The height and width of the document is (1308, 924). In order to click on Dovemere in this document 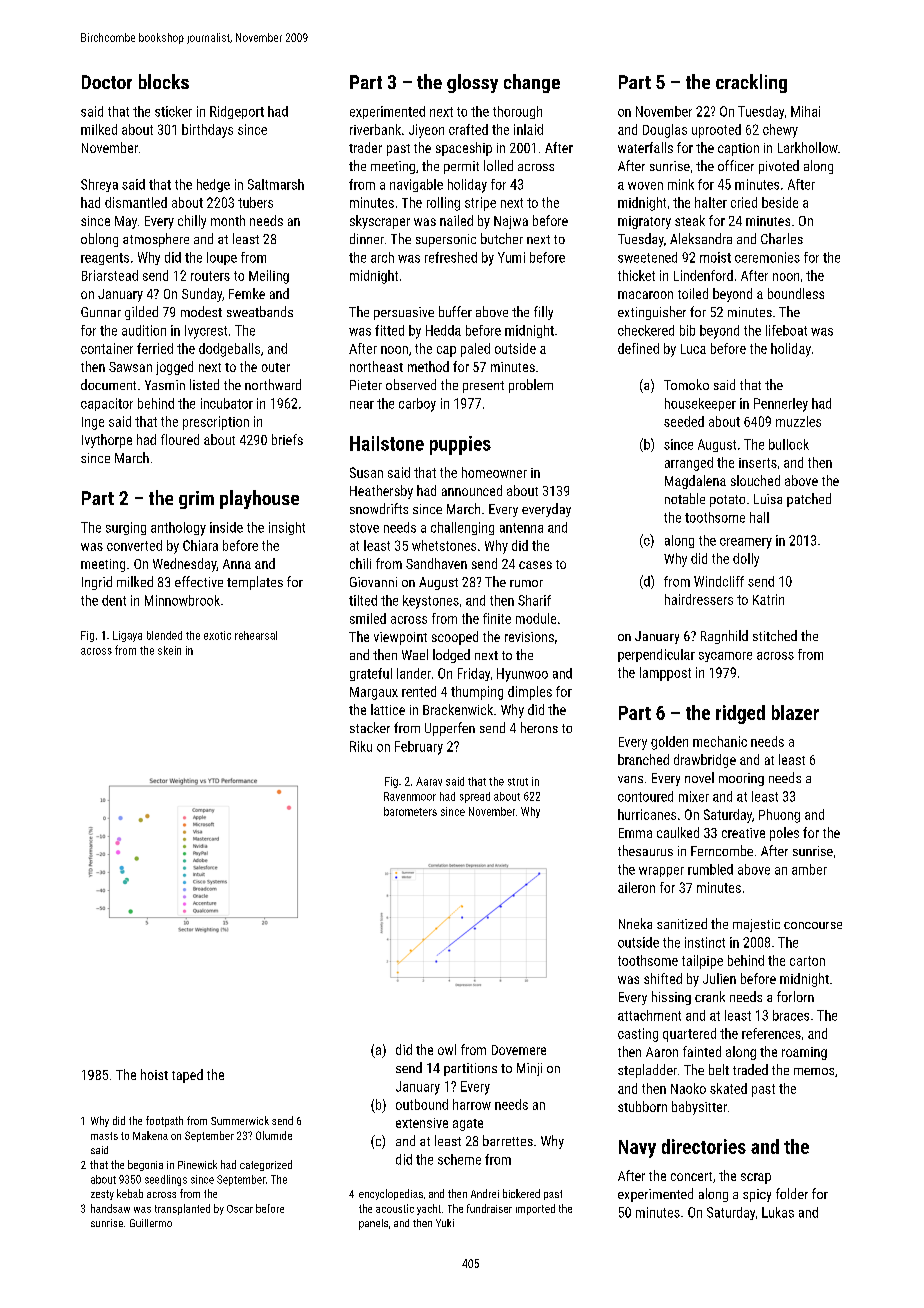, I will do `click(519, 1050)`.
